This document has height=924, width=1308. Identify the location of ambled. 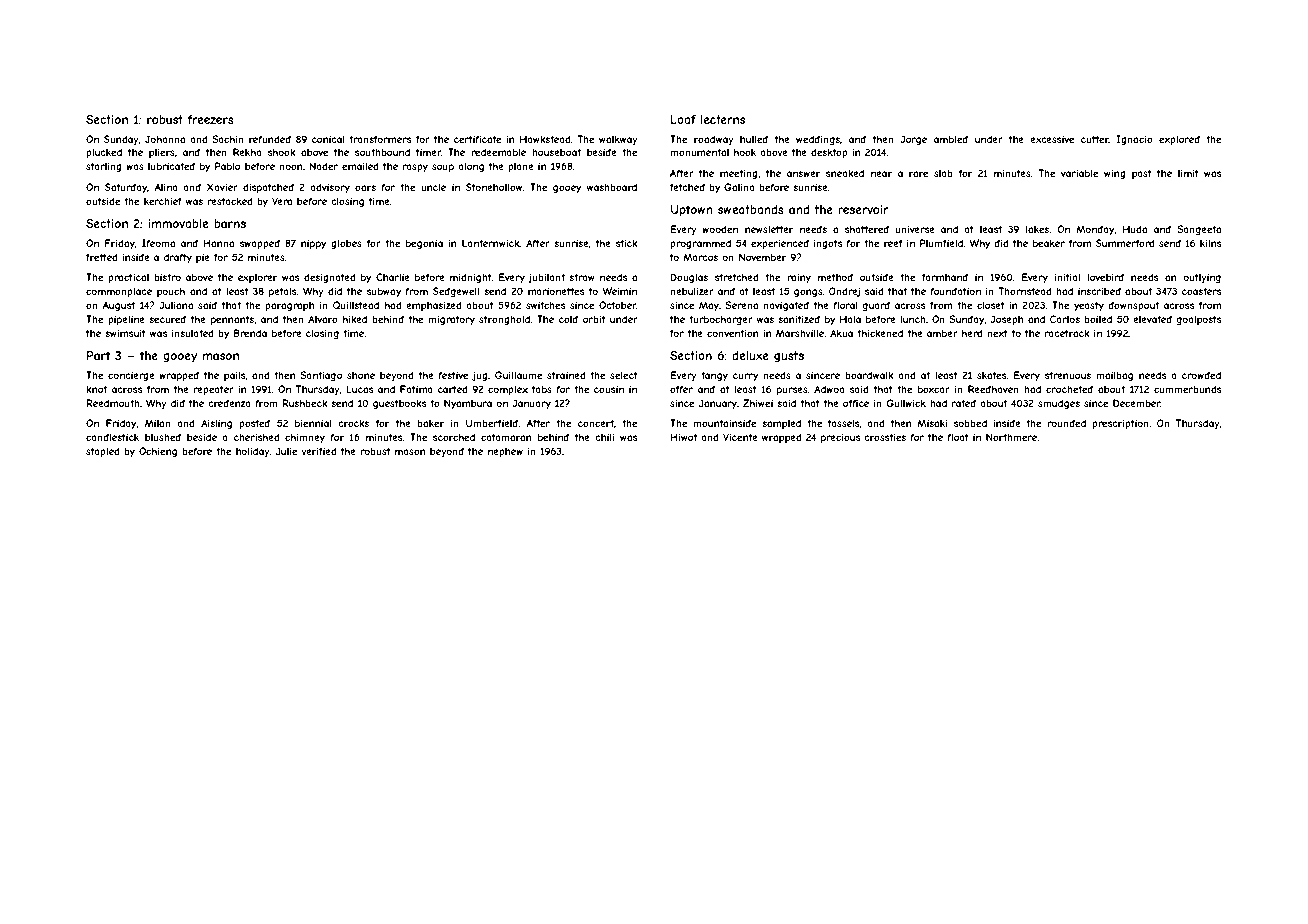
(951, 139).
